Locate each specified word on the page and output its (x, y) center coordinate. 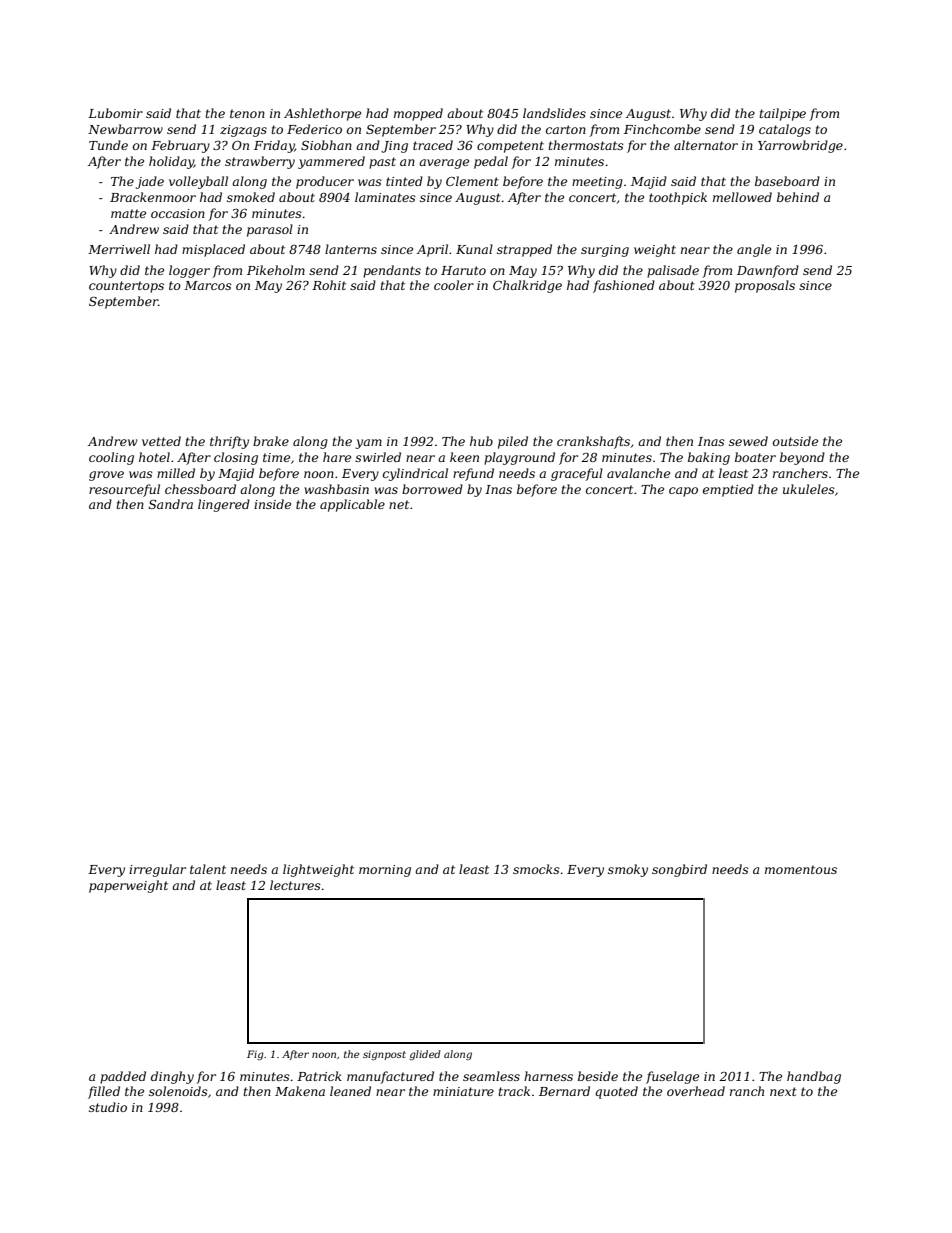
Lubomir (115, 113)
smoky (628, 870)
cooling (111, 458)
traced (433, 145)
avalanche (638, 473)
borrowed (432, 489)
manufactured (390, 1077)
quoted (616, 1092)
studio (108, 1107)
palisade (673, 271)
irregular (157, 870)
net (399, 504)
